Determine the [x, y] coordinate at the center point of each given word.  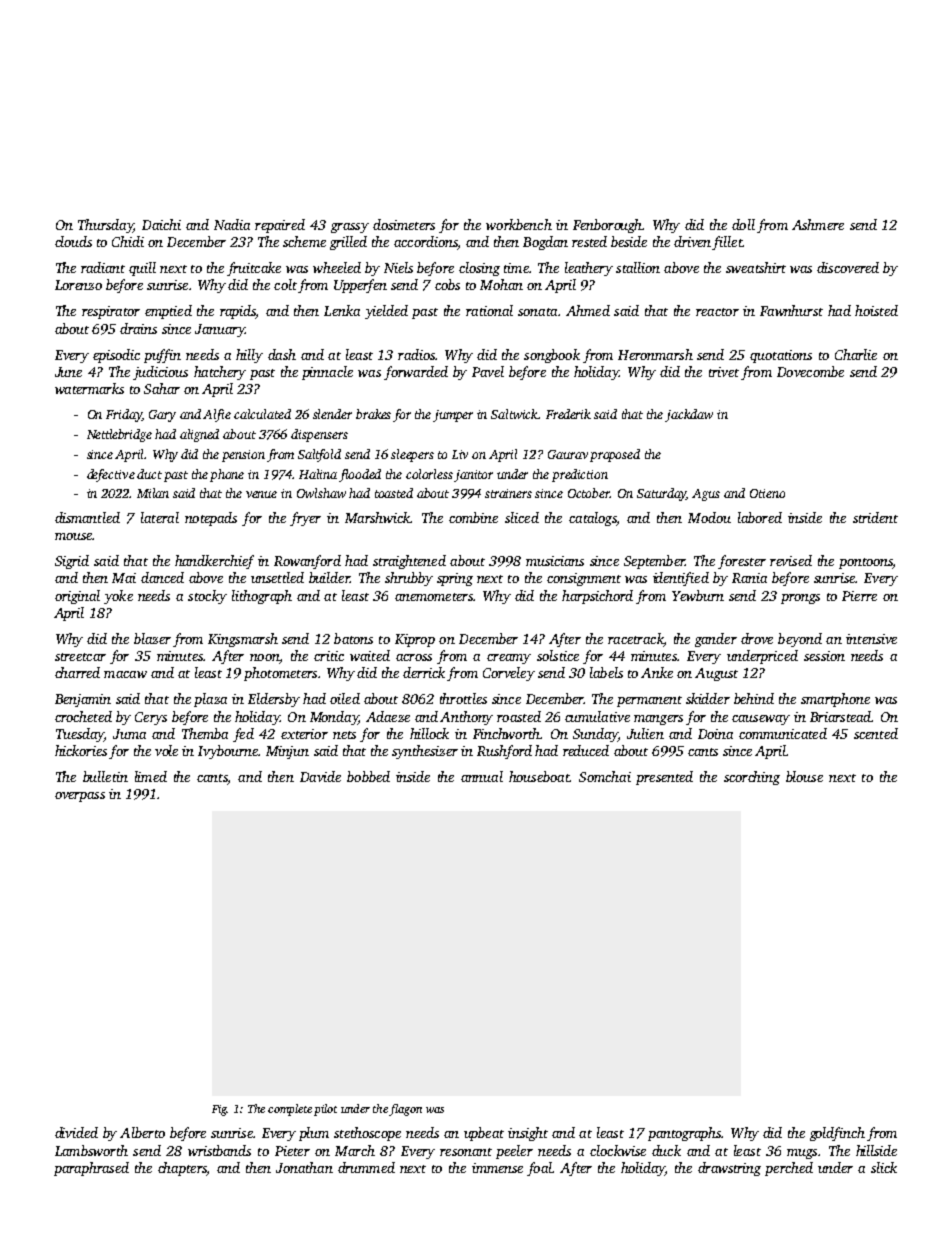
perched [789, 1169]
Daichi [161, 224]
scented [876, 733]
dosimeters [404, 224]
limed [151, 776]
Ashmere [818, 224]
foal [539, 1169]
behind [754, 698]
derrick [424, 672]
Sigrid [72, 562]
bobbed [368, 776]
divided [76, 1132]
